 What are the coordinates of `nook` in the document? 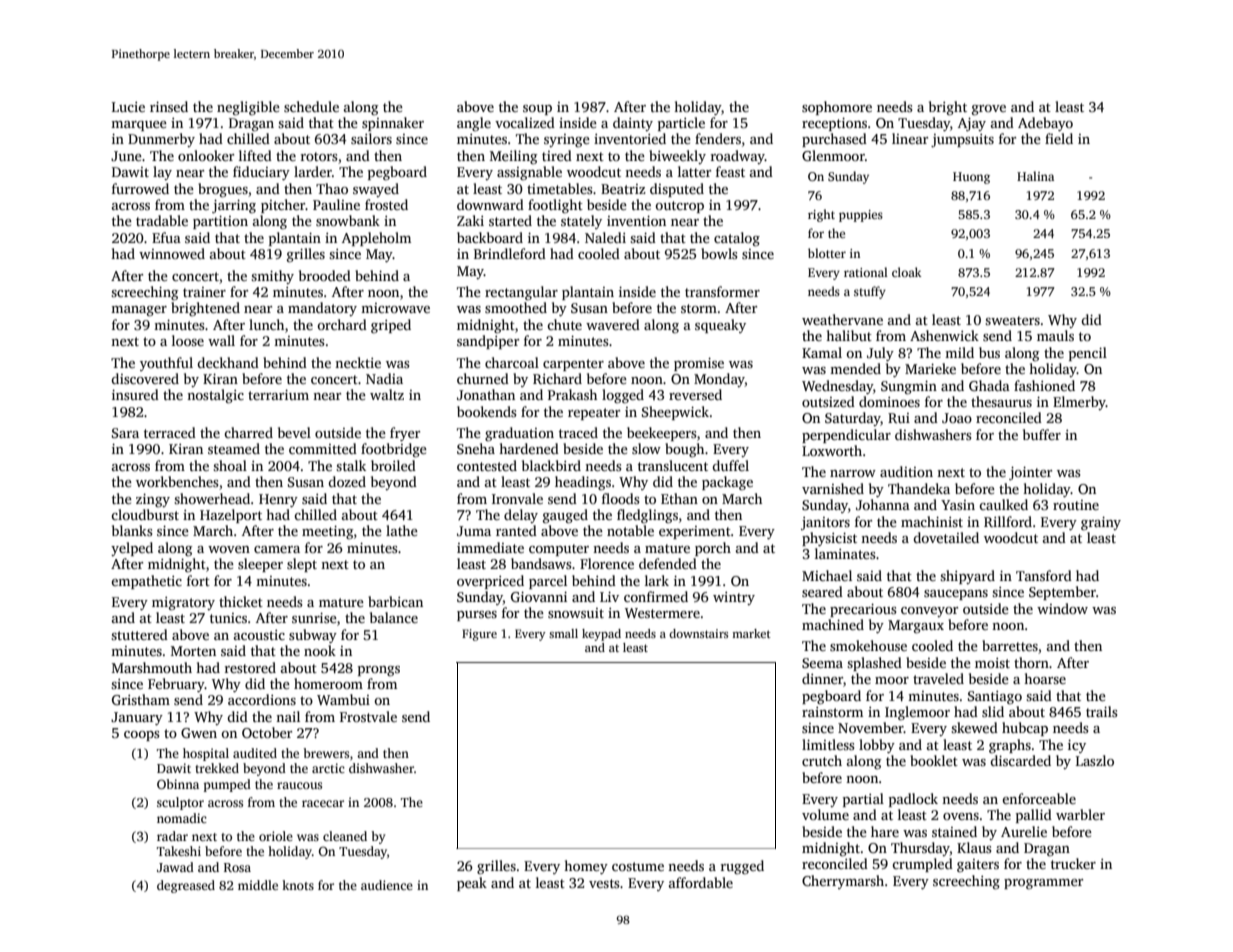 It's located at (320, 650).
